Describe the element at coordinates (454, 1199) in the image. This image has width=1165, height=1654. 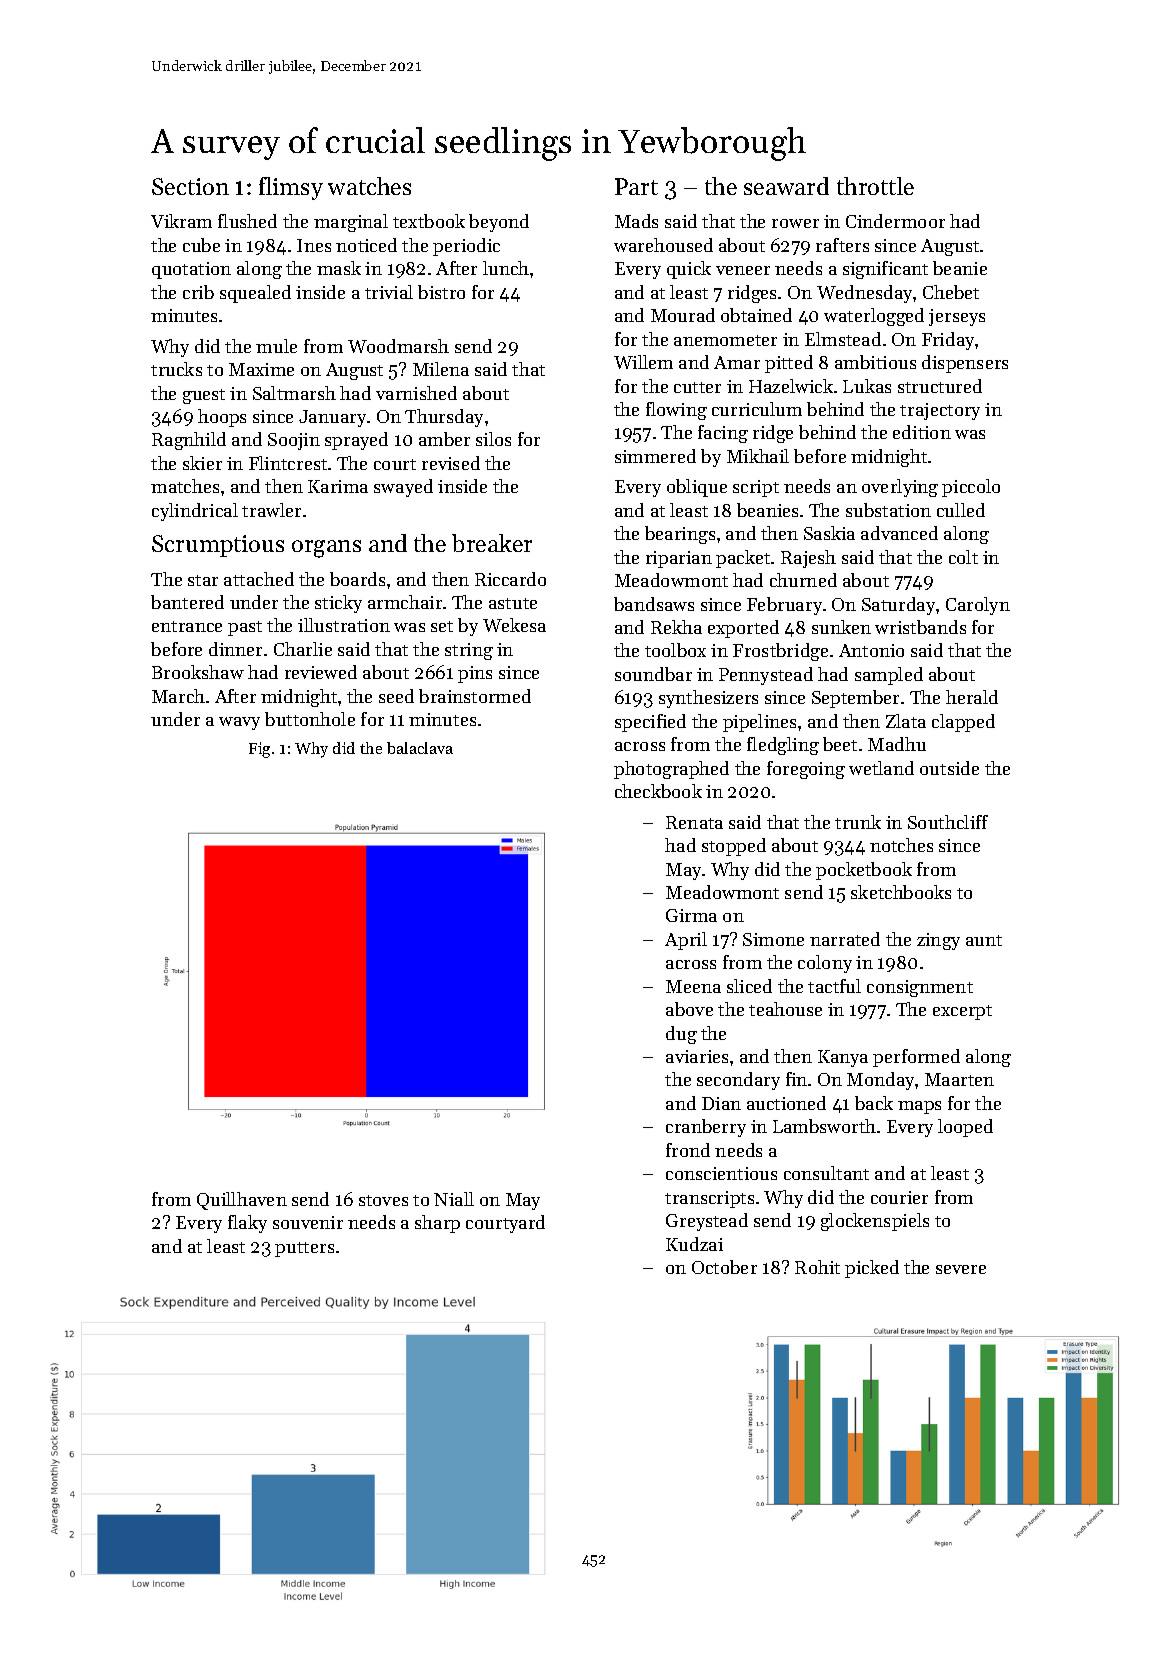
I see `Niall` at that location.
